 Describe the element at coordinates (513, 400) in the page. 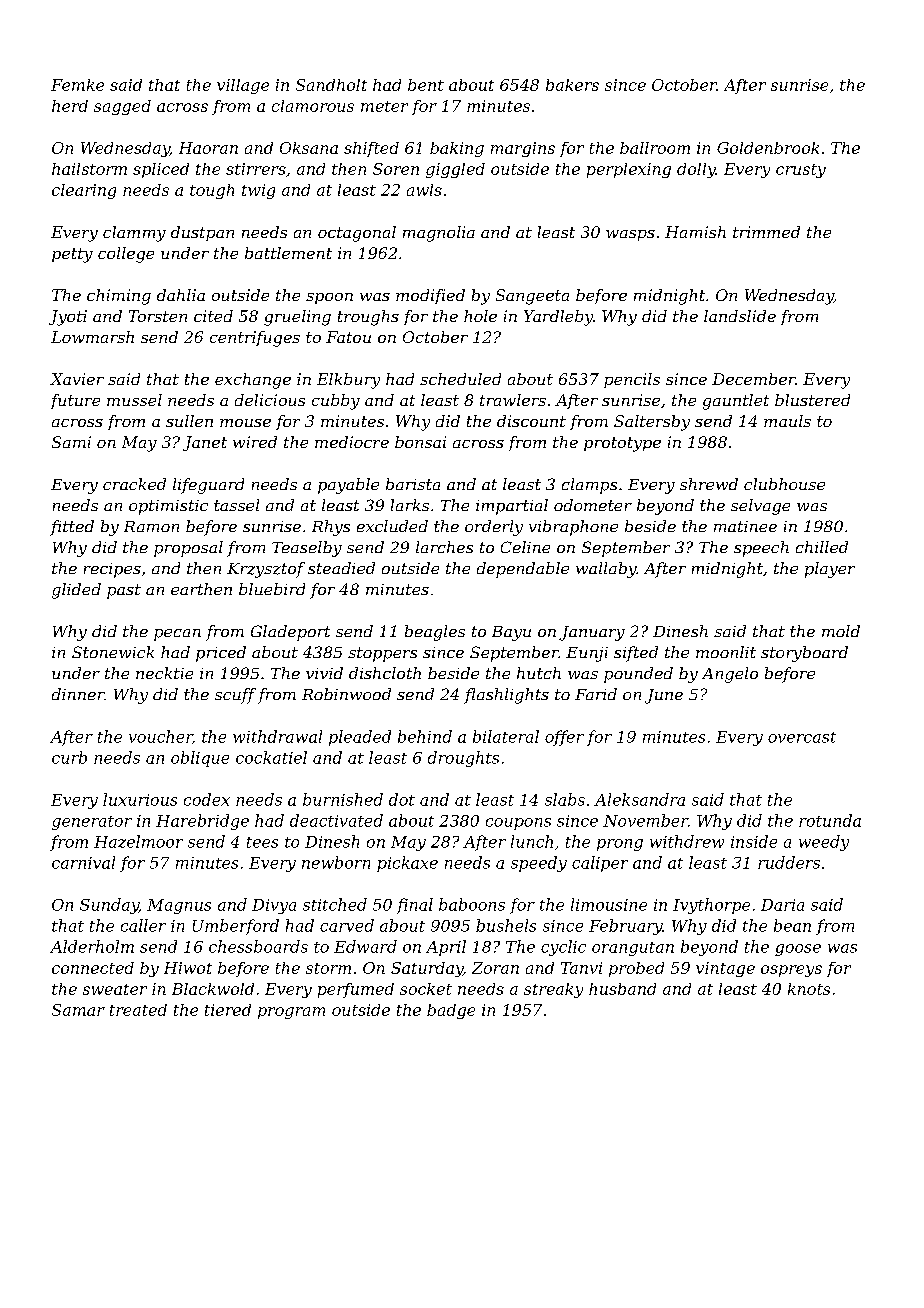

I see `trawlers` at that location.
